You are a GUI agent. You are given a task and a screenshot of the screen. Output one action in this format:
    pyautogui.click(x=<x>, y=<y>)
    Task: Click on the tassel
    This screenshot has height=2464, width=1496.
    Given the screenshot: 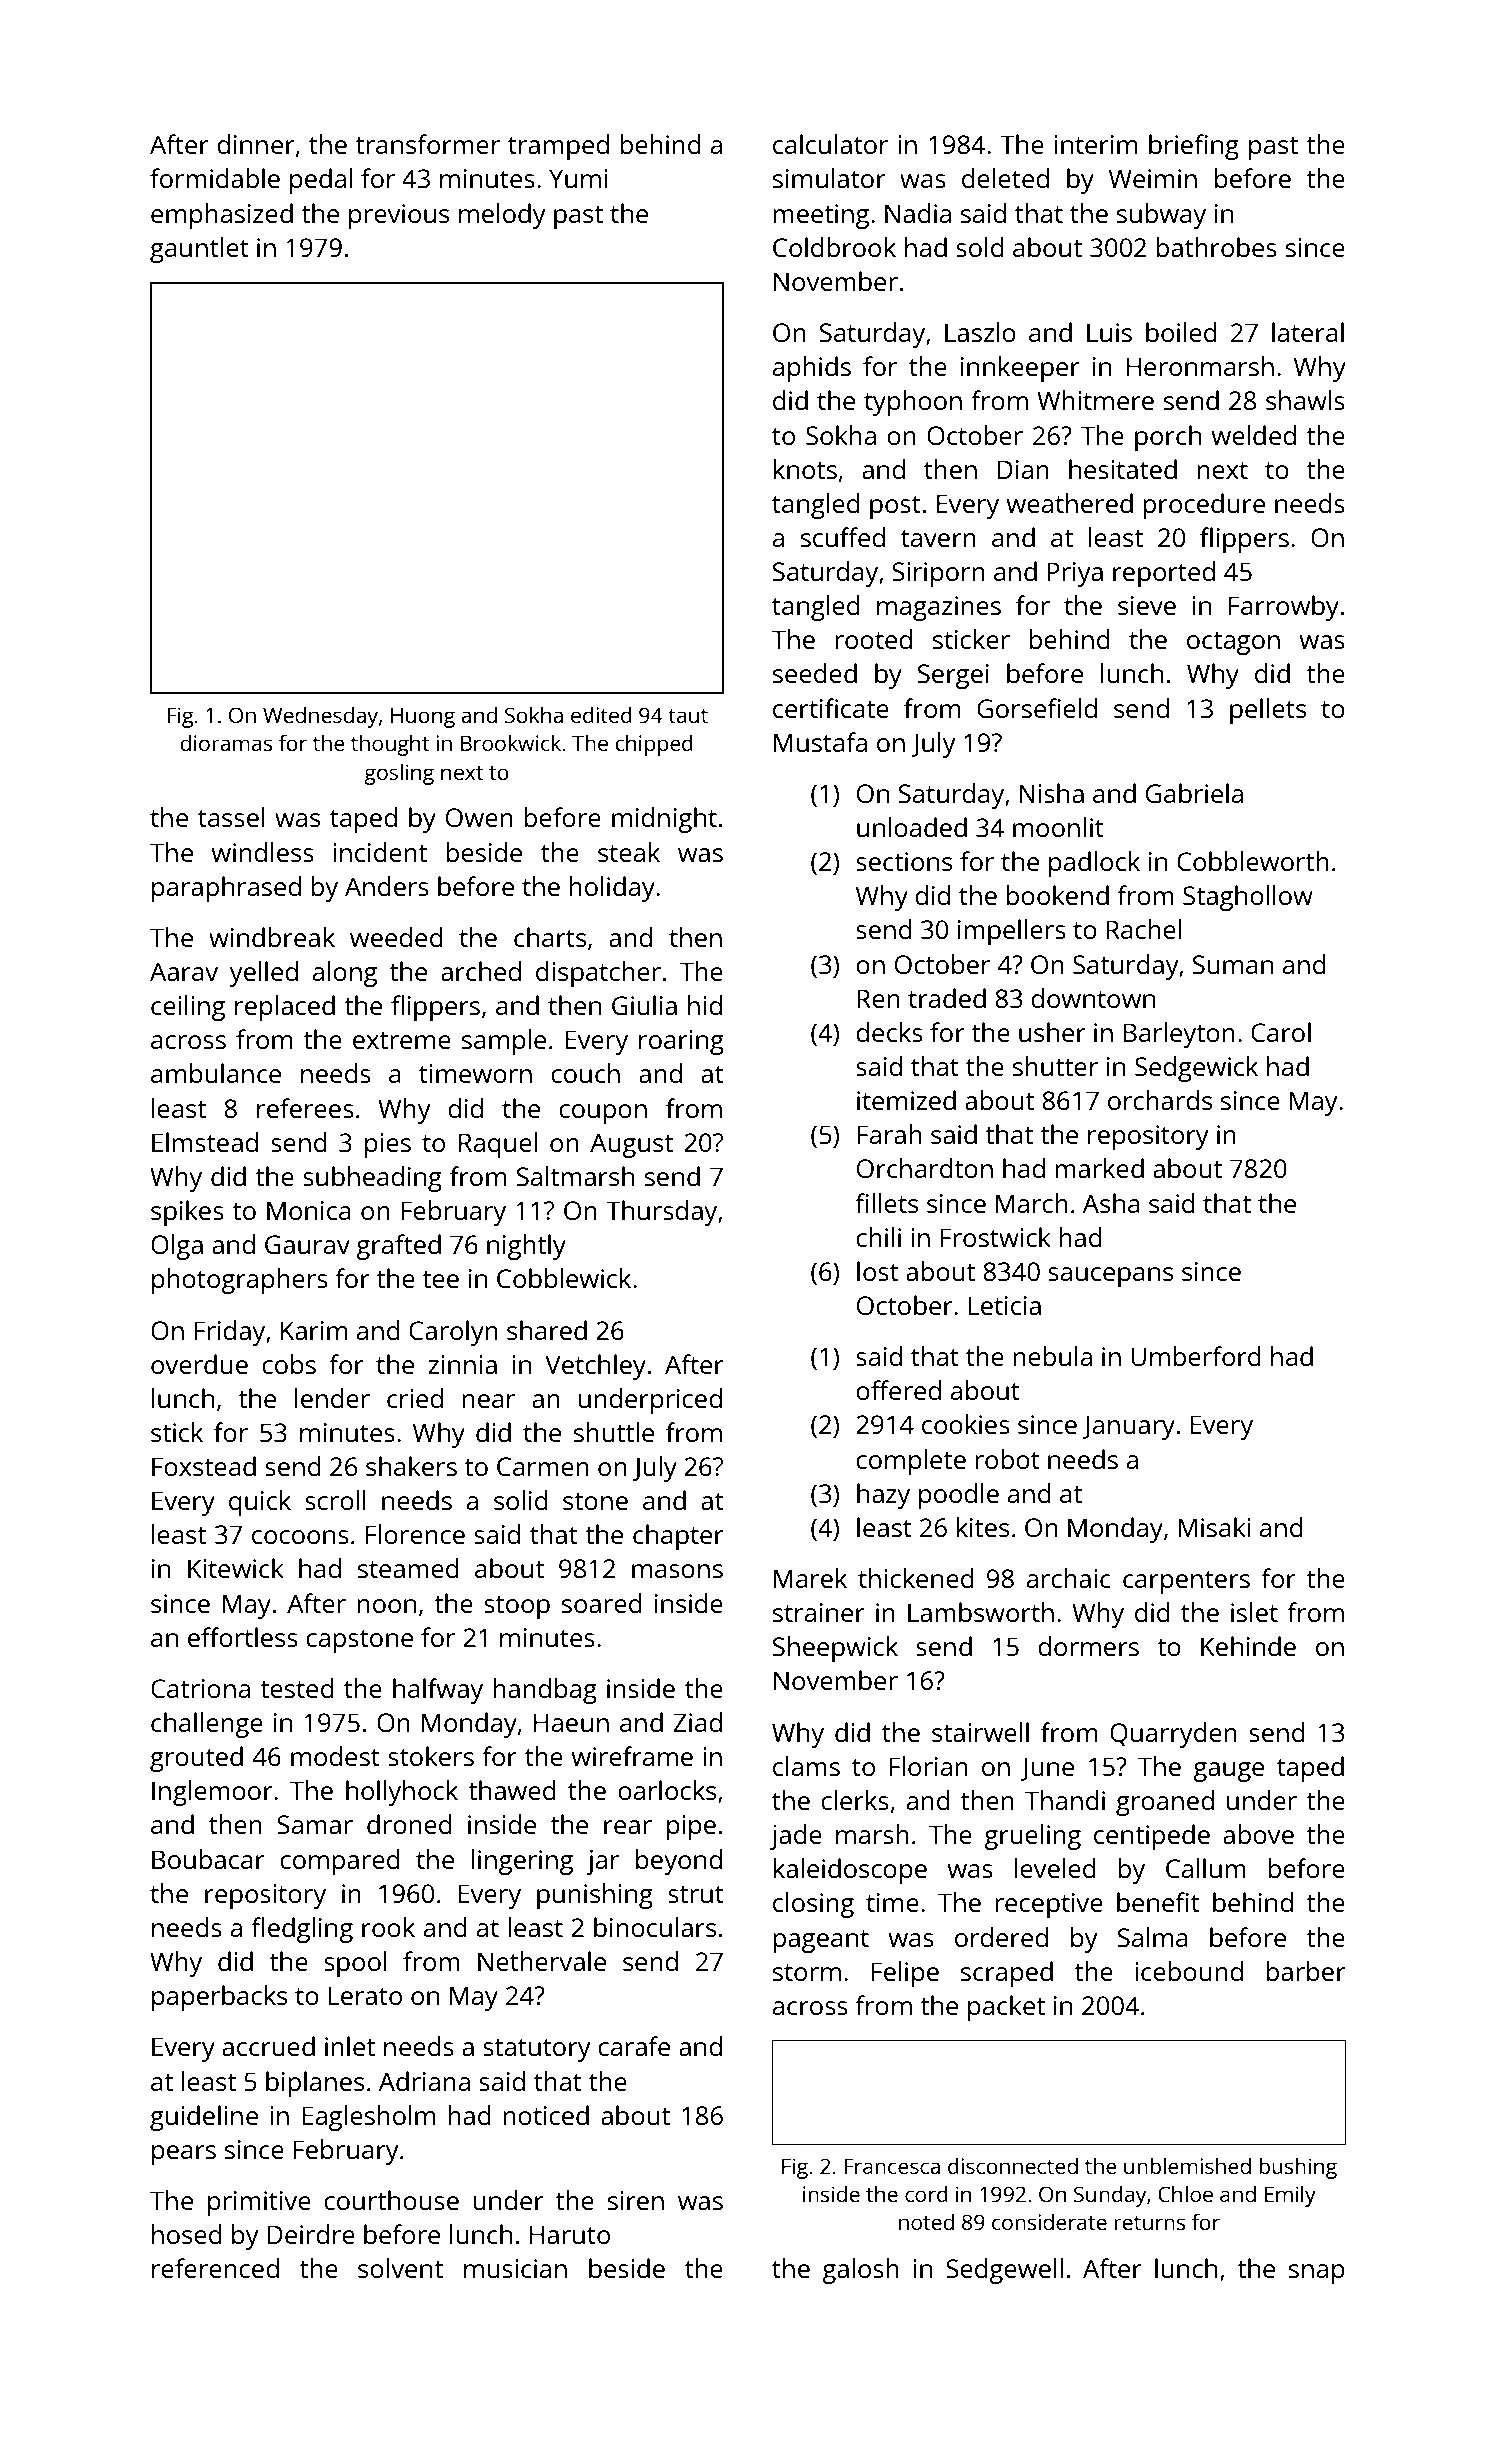 What is the action you would take?
    pyautogui.click(x=231, y=817)
